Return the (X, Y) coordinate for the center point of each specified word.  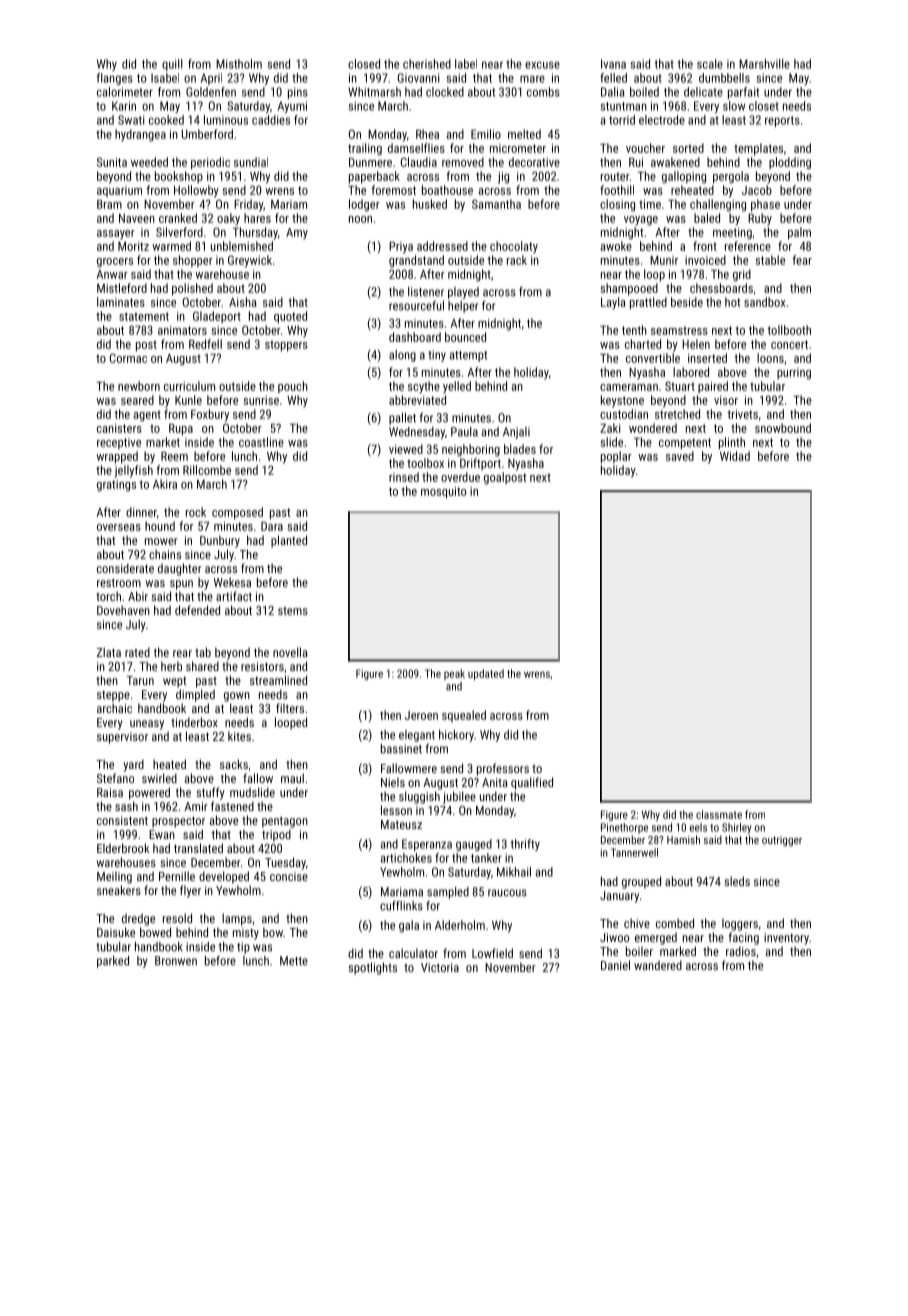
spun (181, 585)
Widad (735, 456)
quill (172, 65)
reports (782, 121)
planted (289, 541)
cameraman (629, 387)
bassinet (401, 749)
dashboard (415, 337)
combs (543, 92)
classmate (719, 814)
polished (192, 289)
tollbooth (789, 330)
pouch (293, 387)
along (402, 356)
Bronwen (176, 961)
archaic (114, 708)
